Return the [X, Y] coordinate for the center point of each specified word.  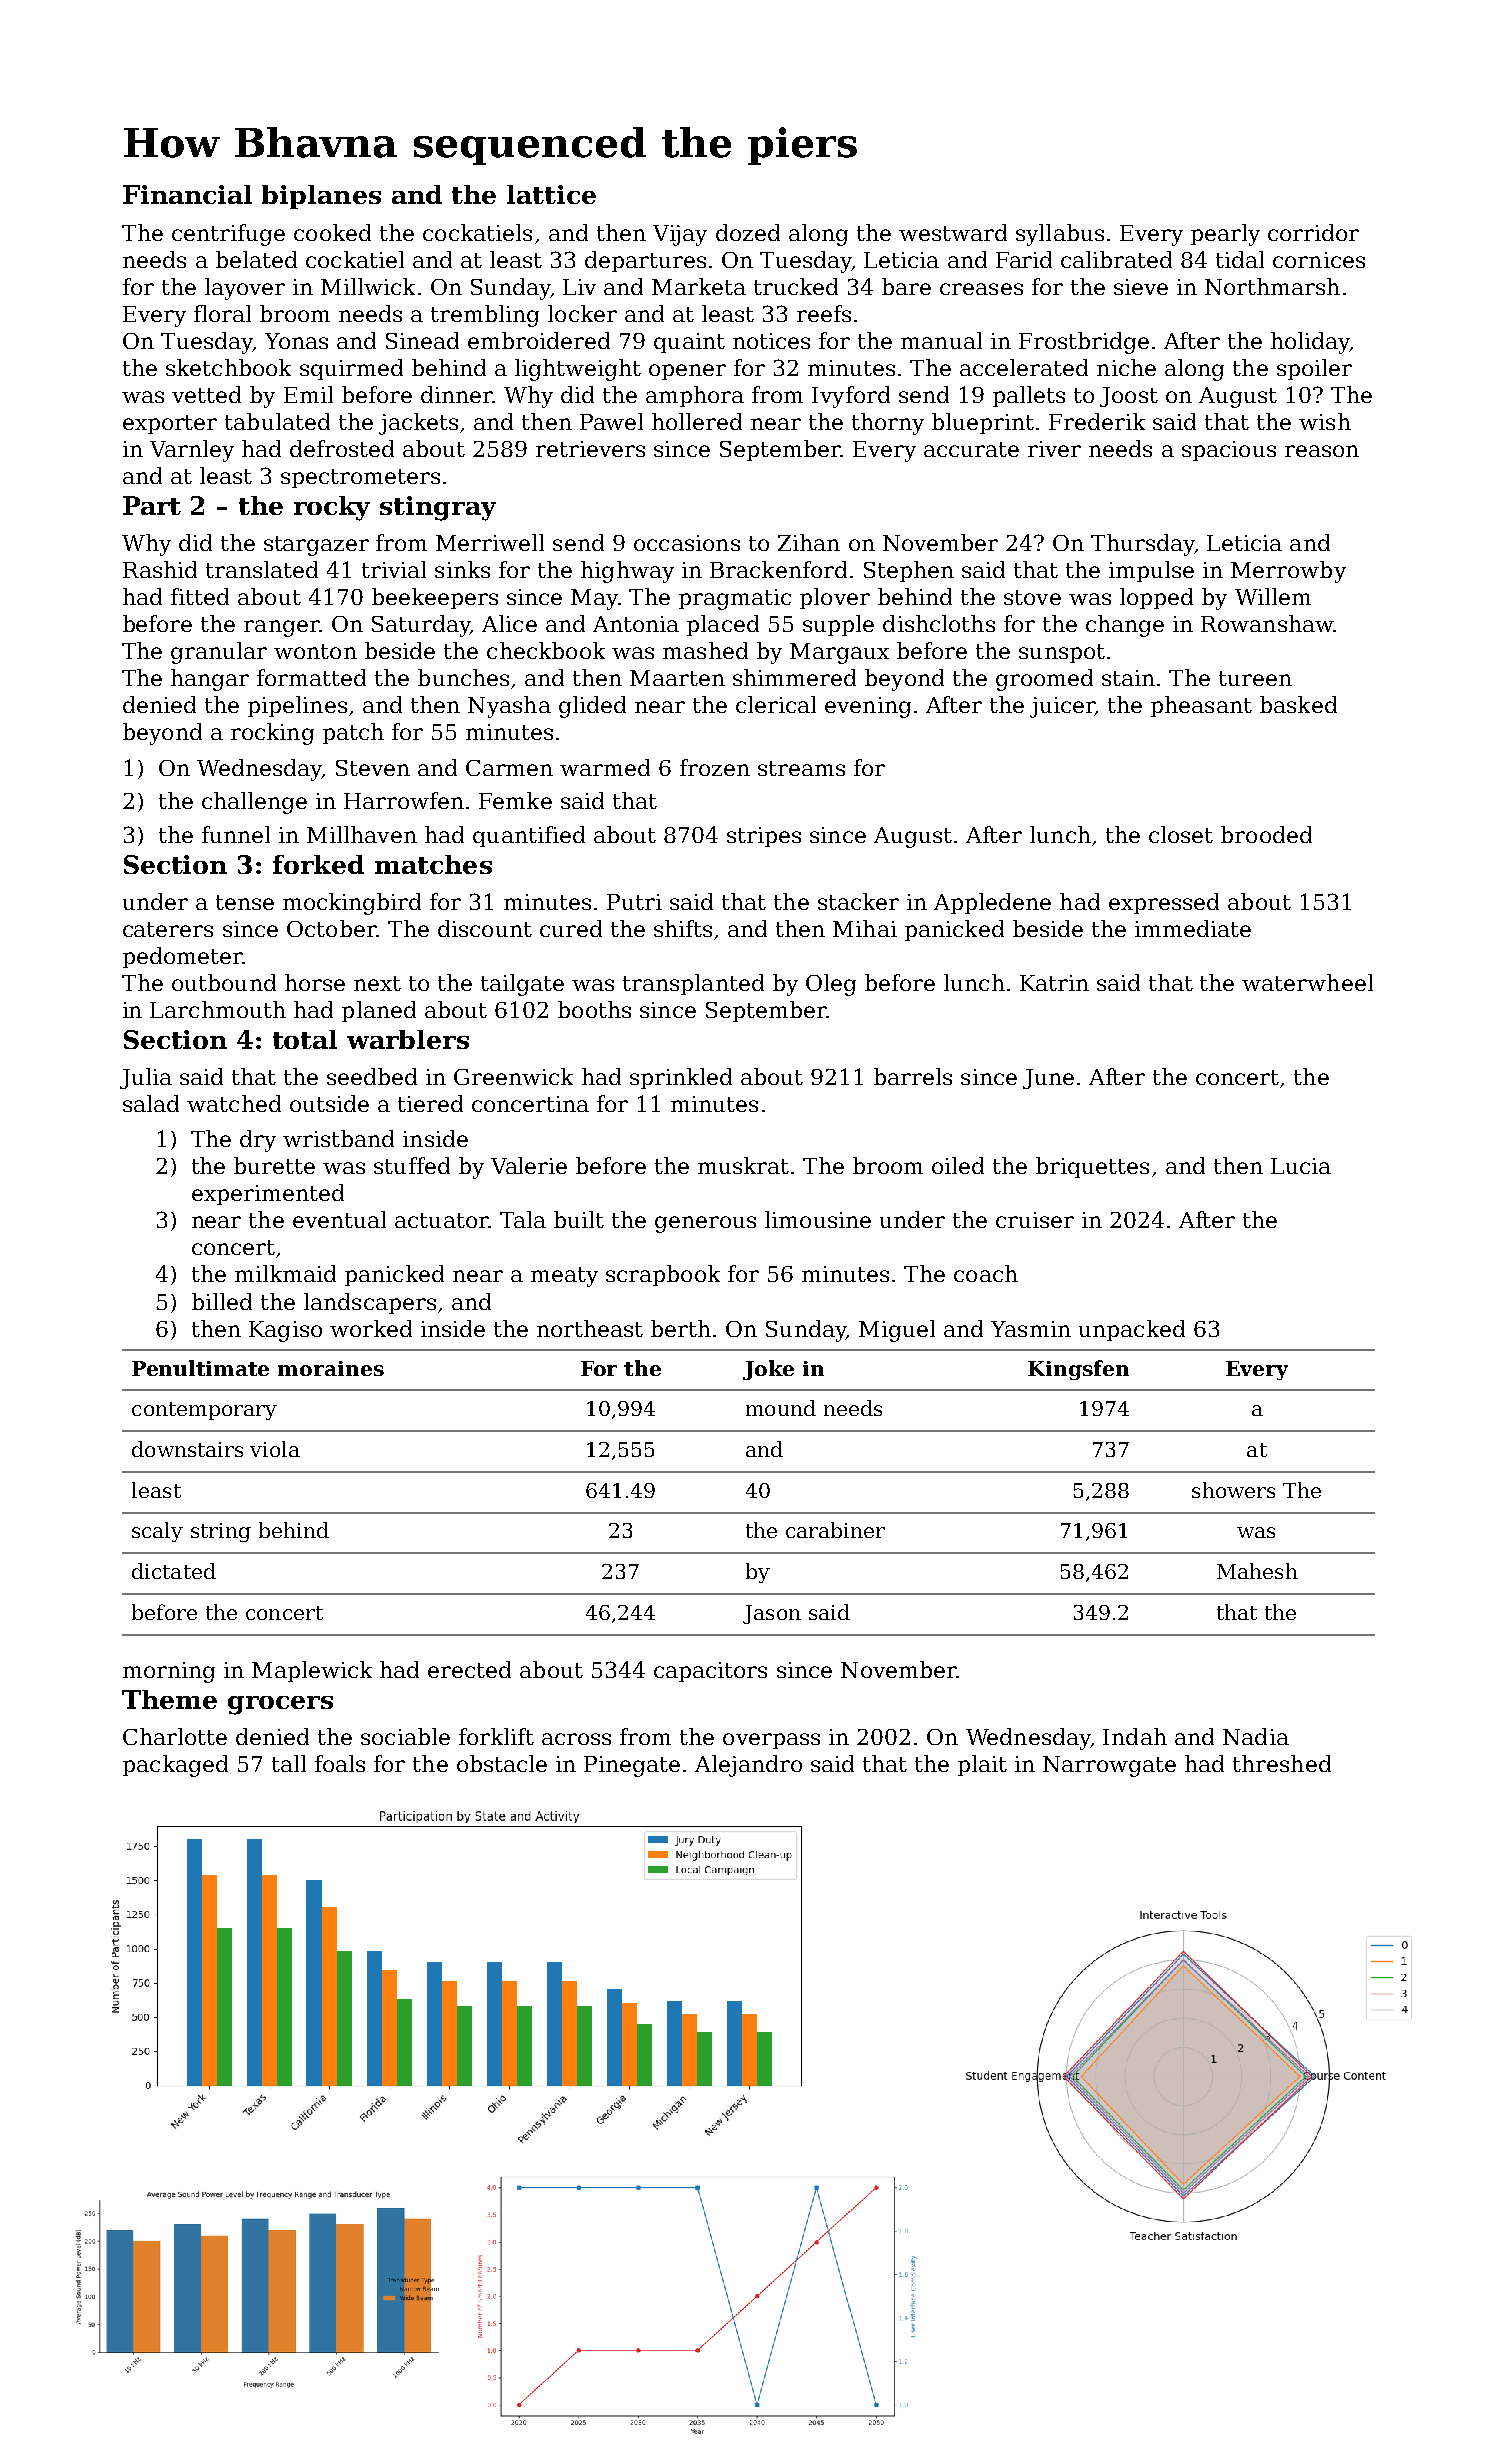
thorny [888, 424]
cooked [332, 232]
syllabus [1060, 235]
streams [801, 768]
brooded [1266, 834]
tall [289, 1763]
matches [433, 864]
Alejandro [748, 1766]
